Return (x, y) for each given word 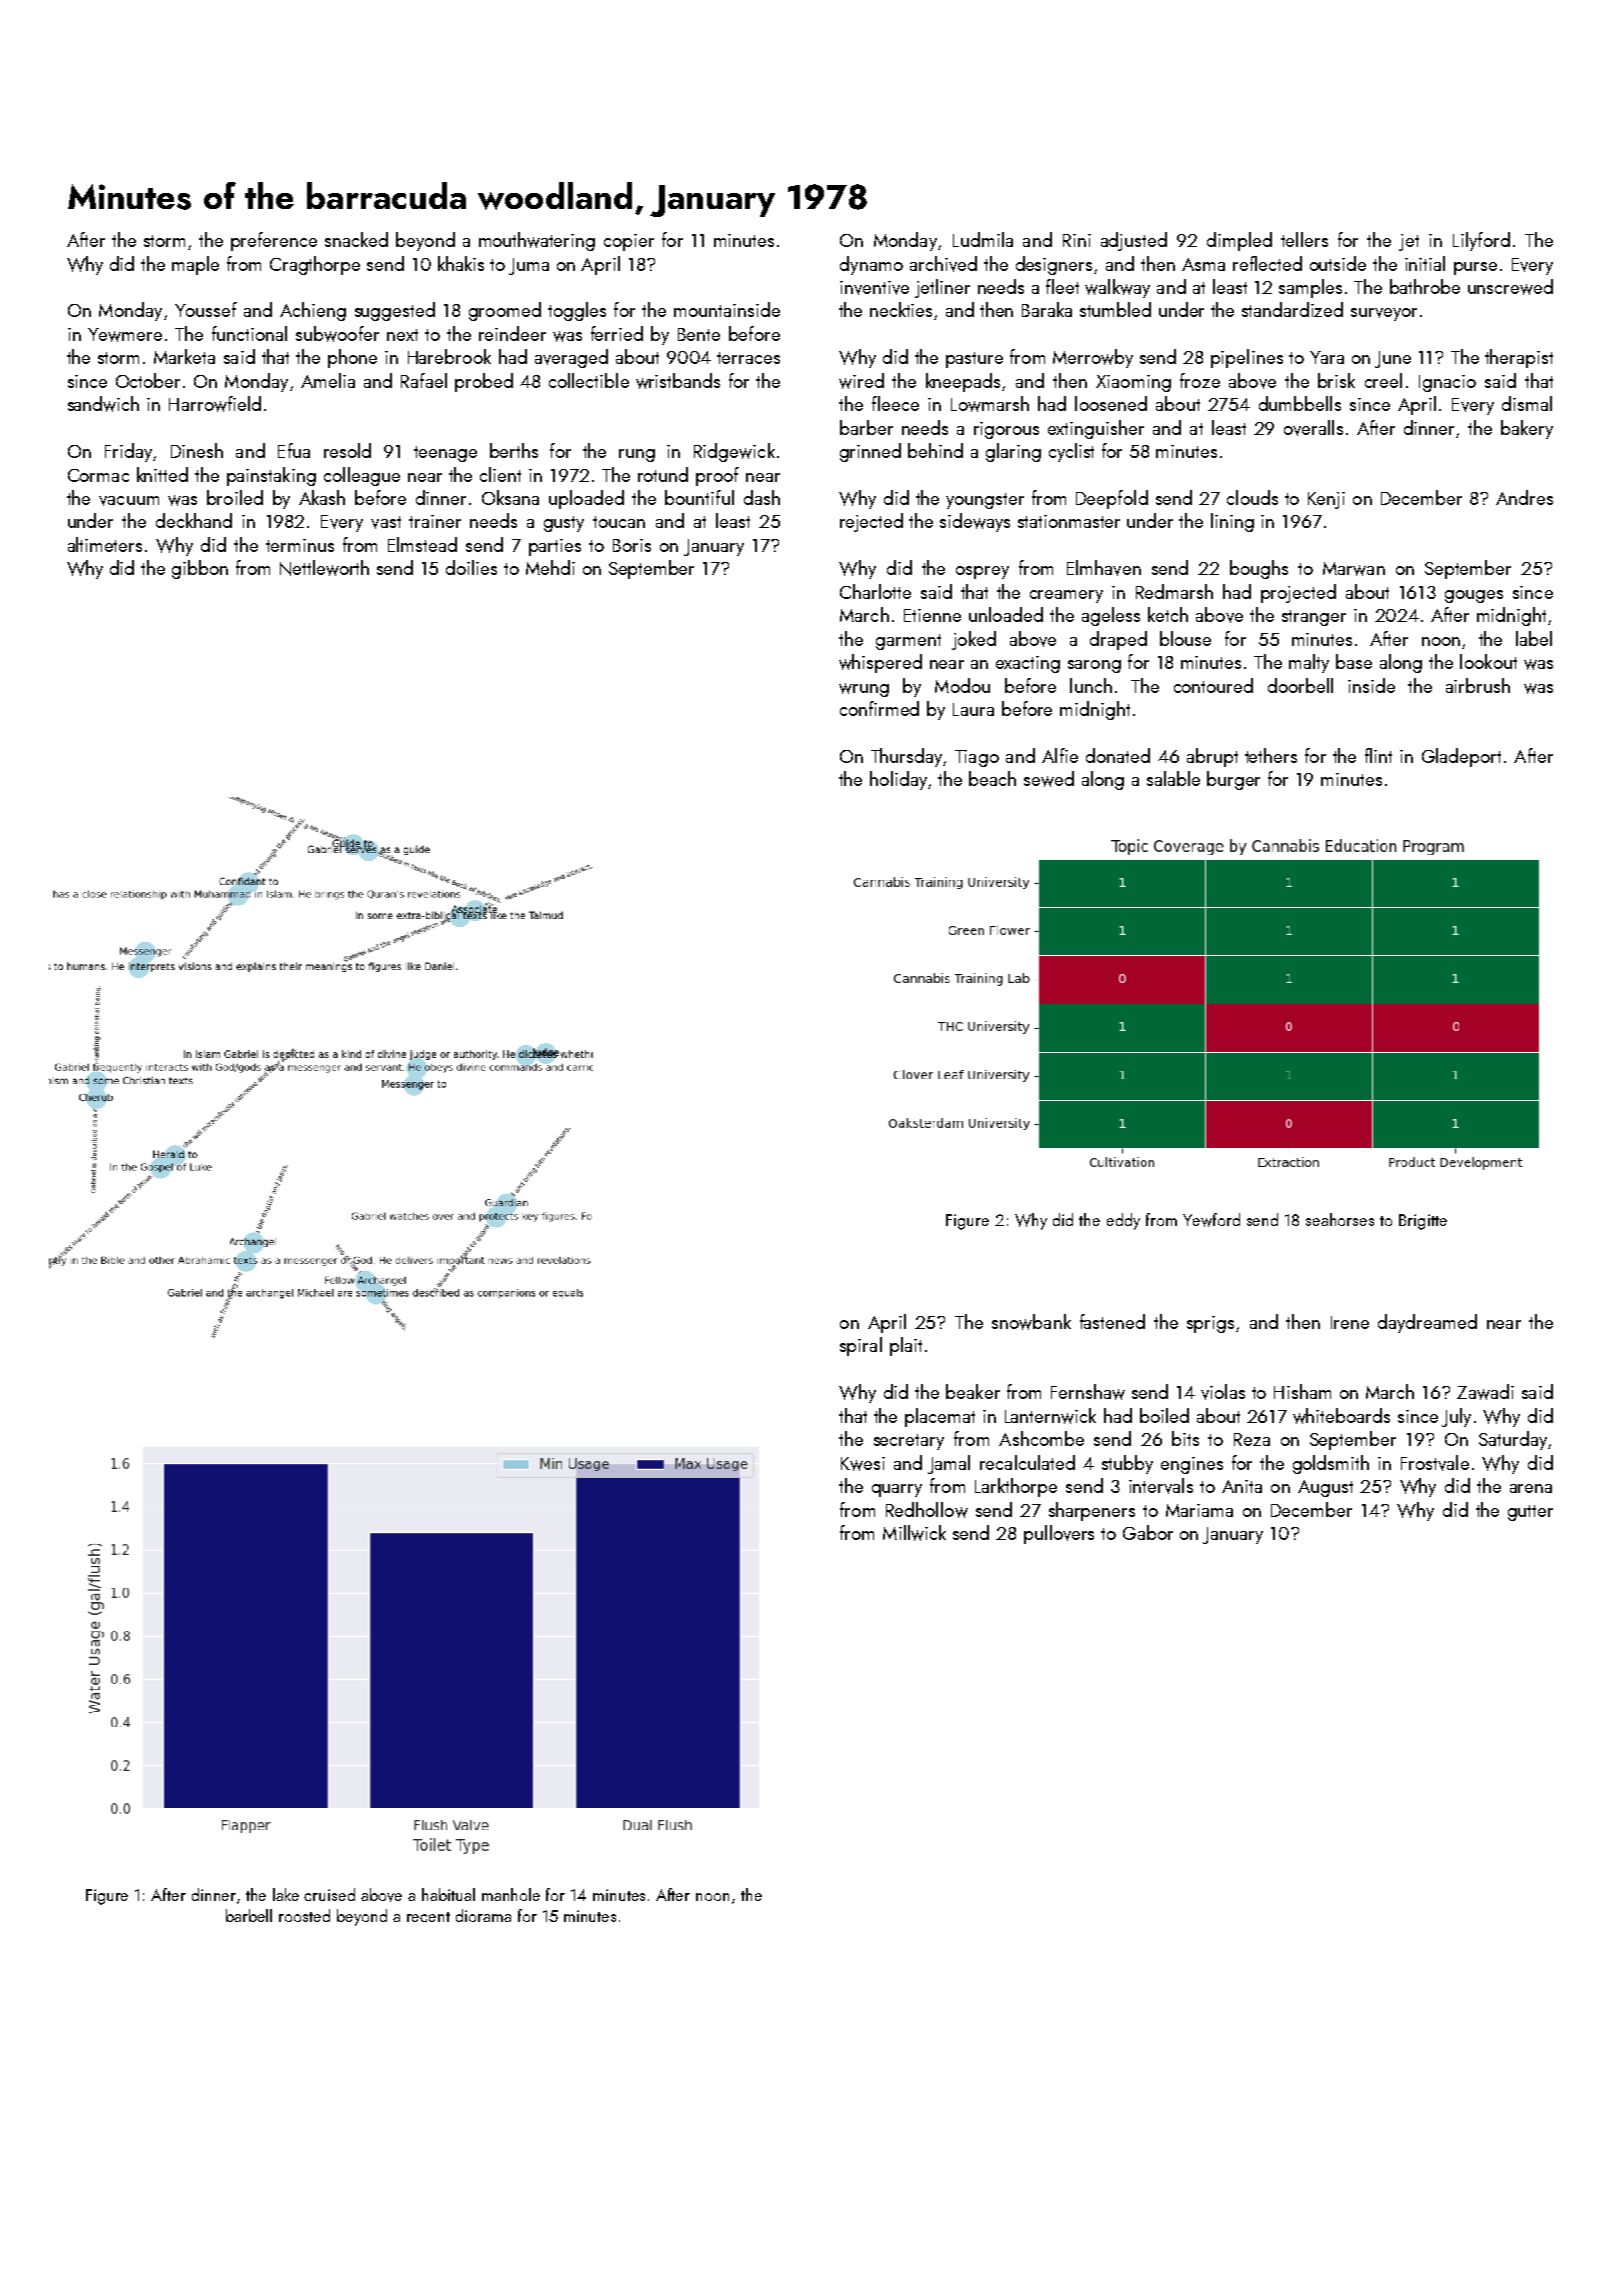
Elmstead (422, 544)
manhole (511, 1894)
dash (762, 497)
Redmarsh (1174, 591)
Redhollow (927, 1510)
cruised (329, 1894)
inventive (874, 288)
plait (906, 1346)
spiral (861, 1346)
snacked (356, 239)
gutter (1530, 1513)
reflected (1267, 263)
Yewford (1211, 1220)
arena (1531, 1488)
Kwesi (863, 1464)
